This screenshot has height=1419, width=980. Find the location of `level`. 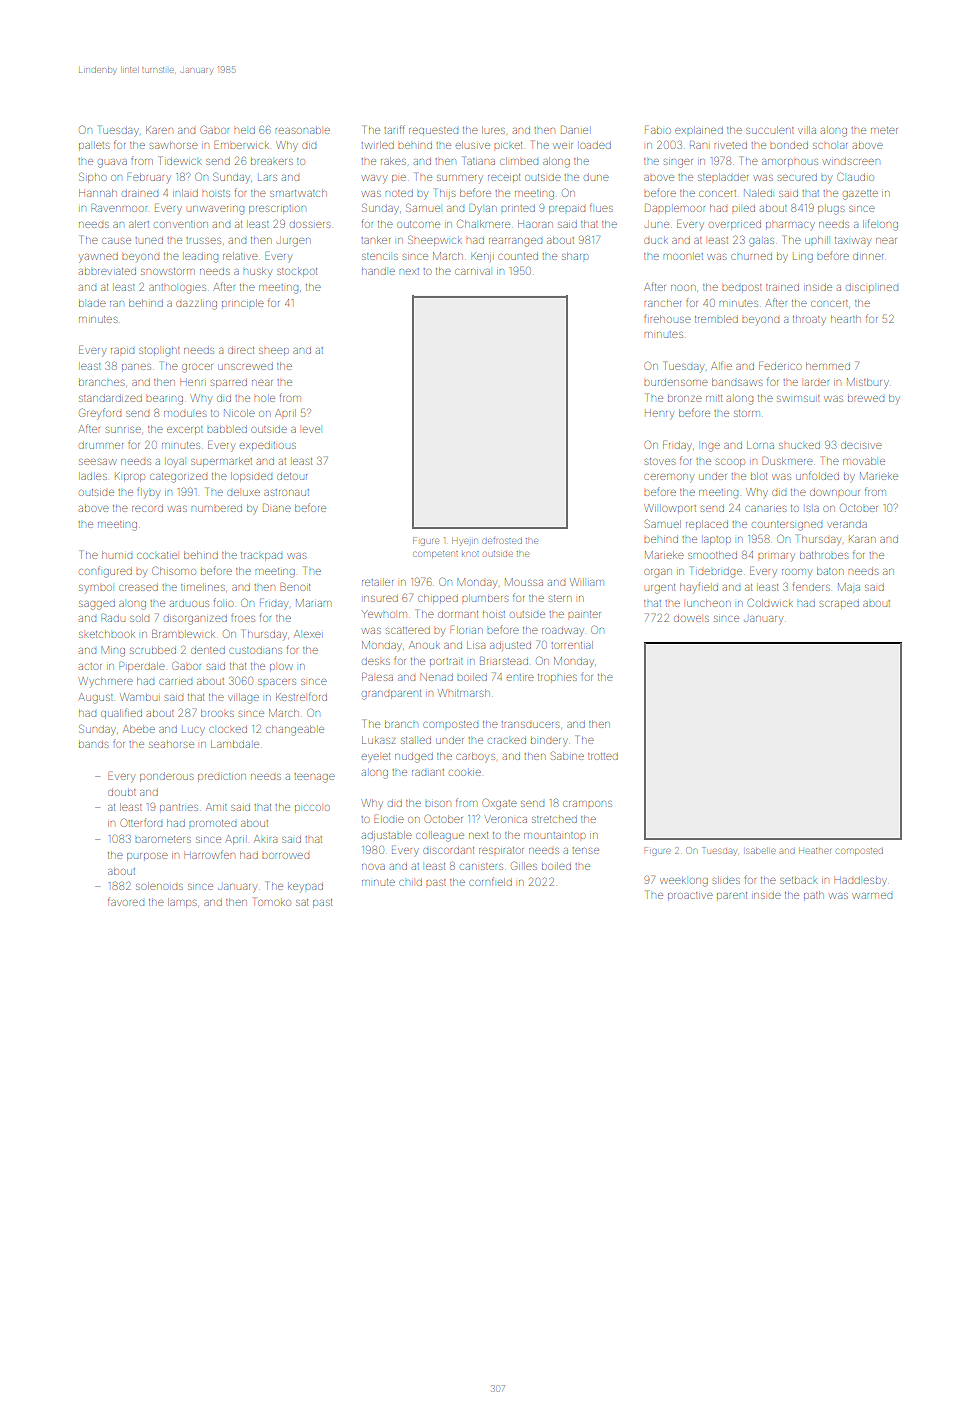

level is located at coordinates (311, 430).
